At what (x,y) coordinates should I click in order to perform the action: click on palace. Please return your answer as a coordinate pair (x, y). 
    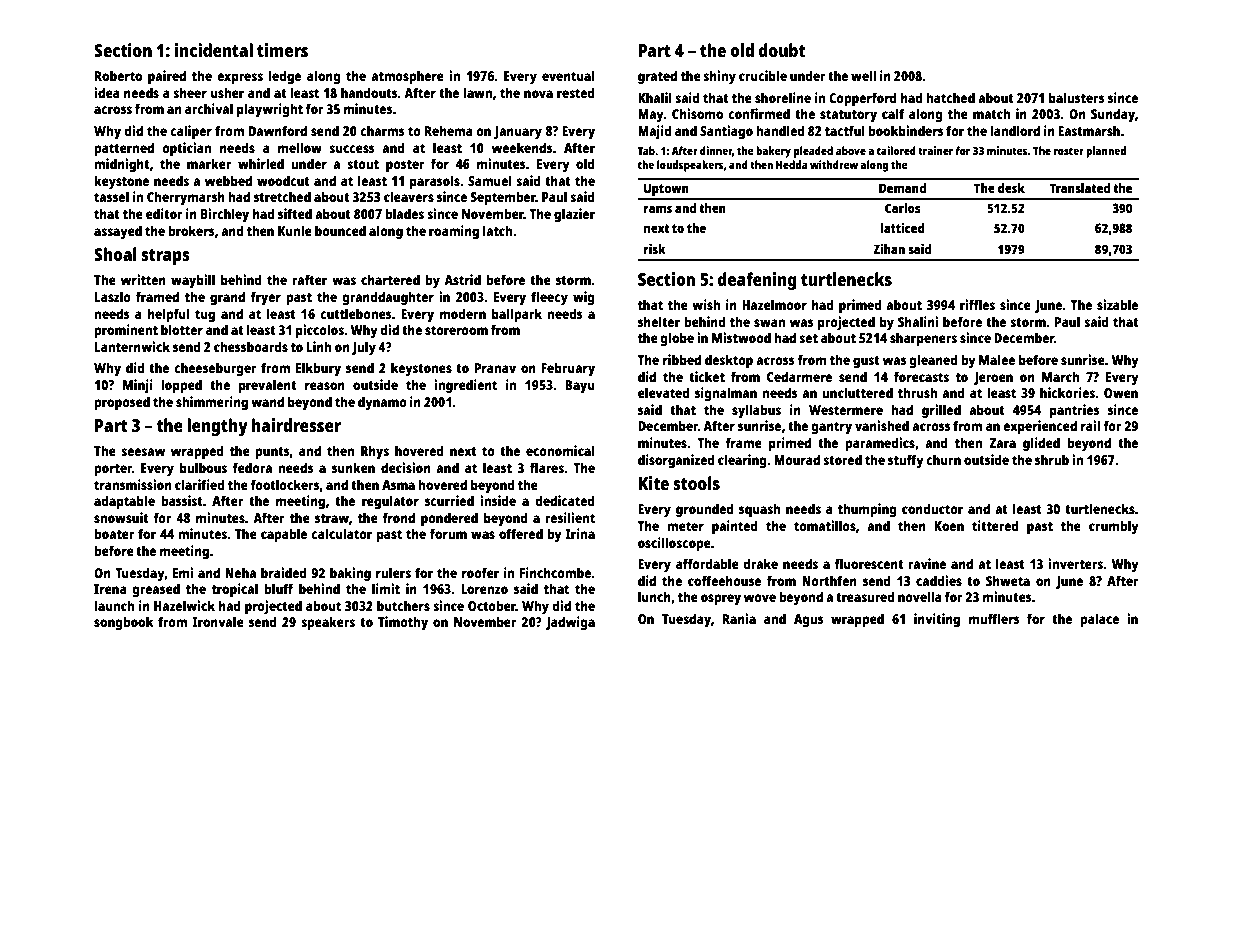
    Looking at the image, I should click on (1099, 620).
